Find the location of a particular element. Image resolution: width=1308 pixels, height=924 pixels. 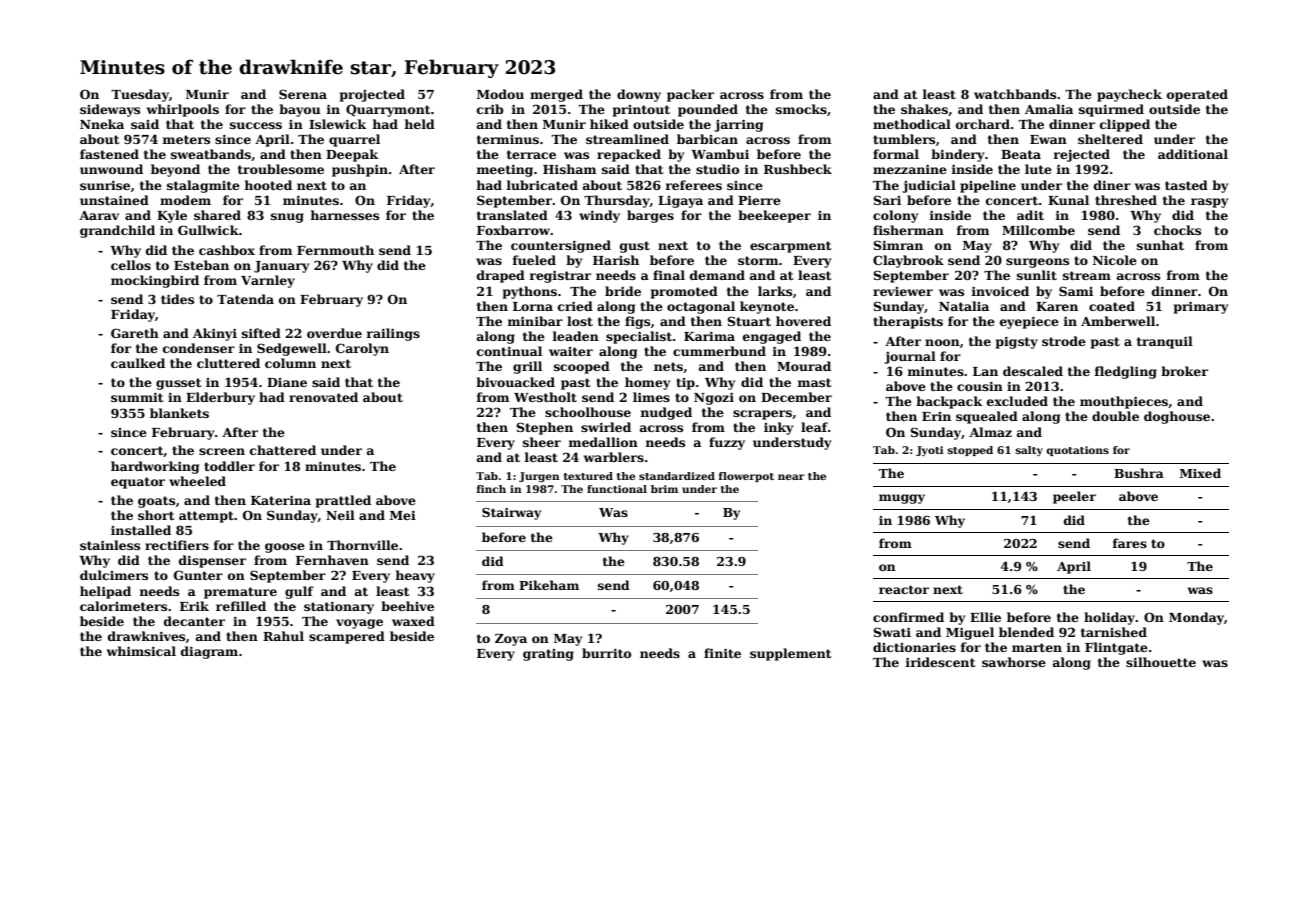

Tuesday is located at coordinates (140, 95).
